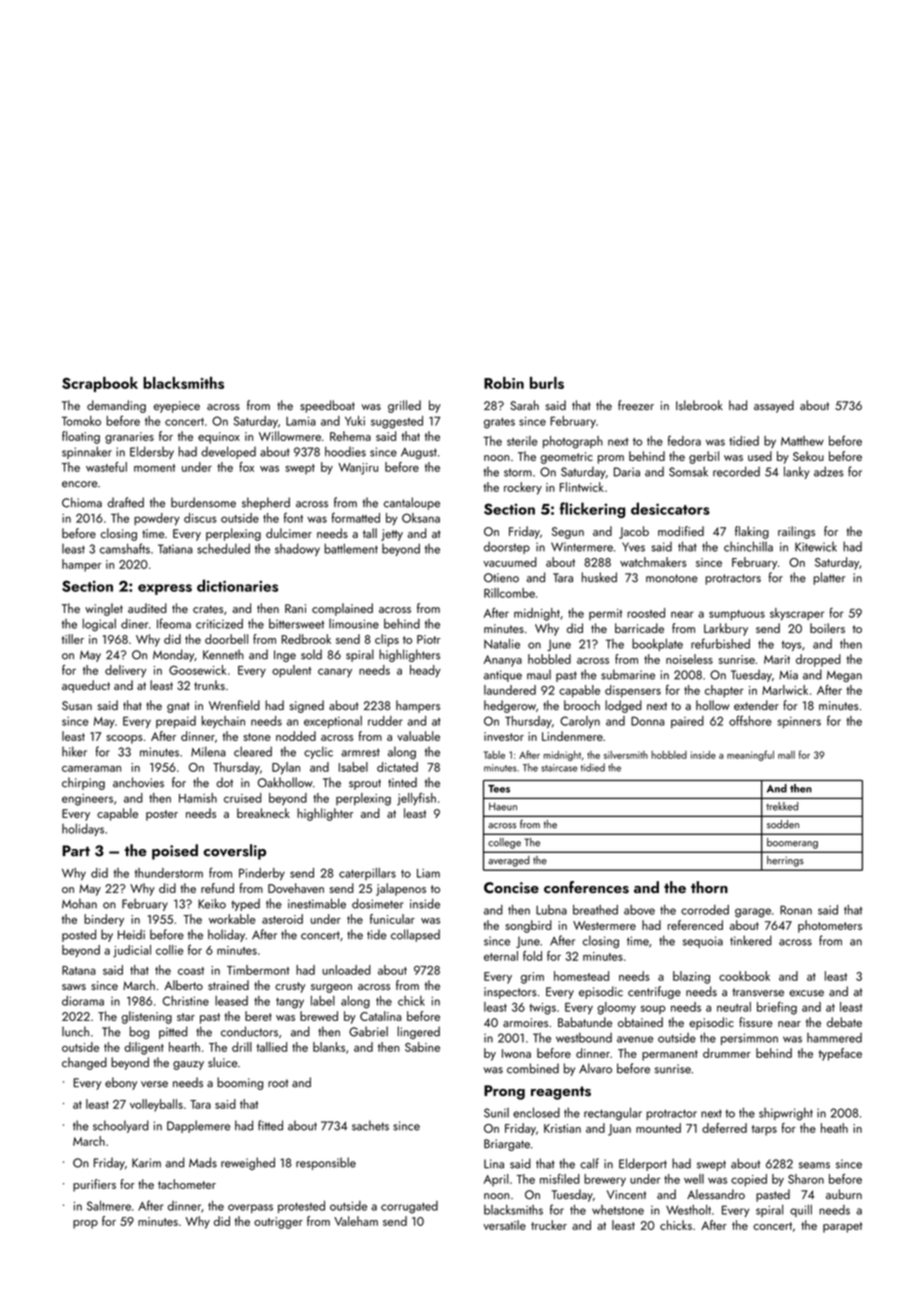 Image resolution: width=924 pixels, height=1308 pixels. What do you see at coordinates (85, 1224) in the page?
I see `prop` at bounding box center [85, 1224].
